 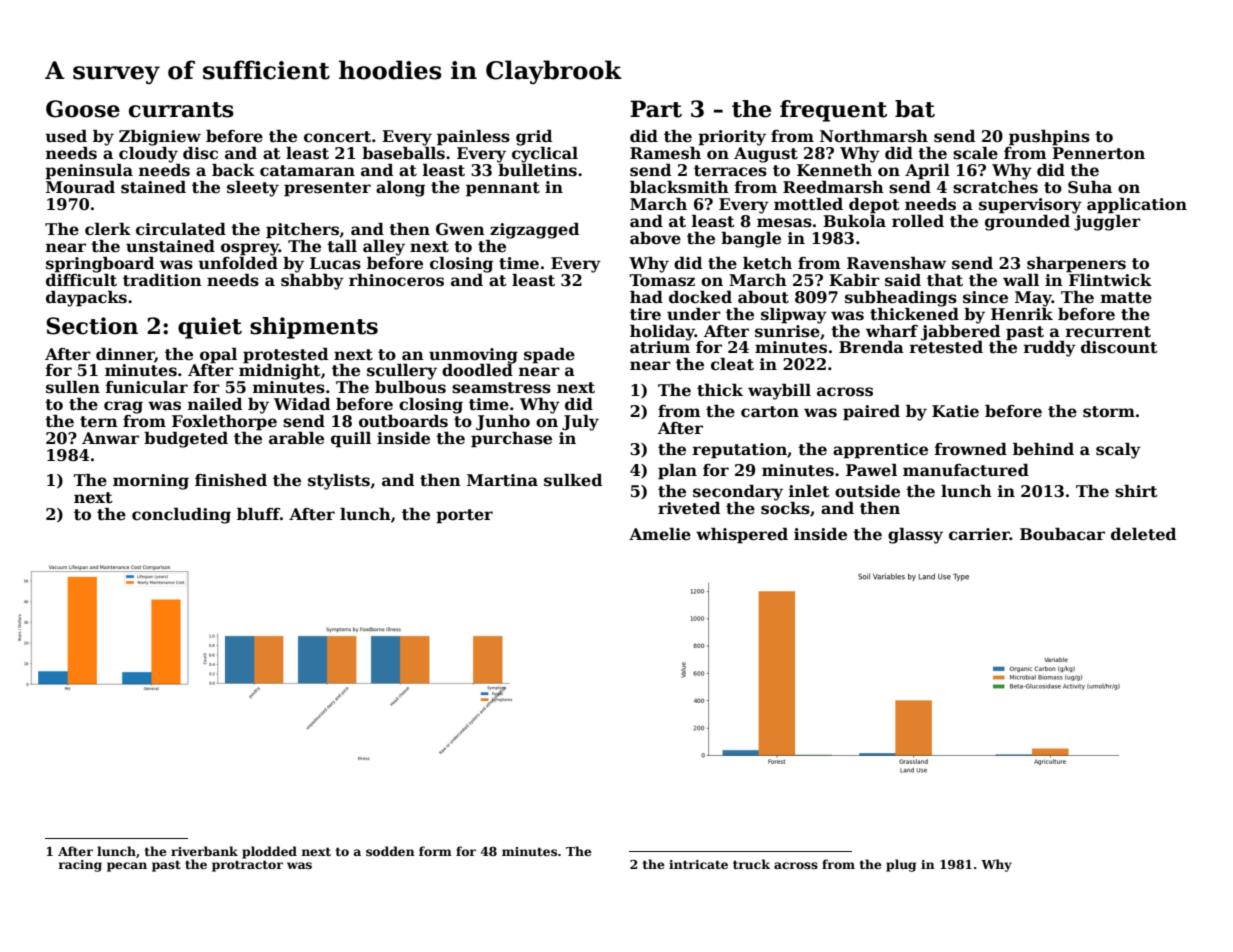 I want to click on currants, so click(x=181, y=110).
